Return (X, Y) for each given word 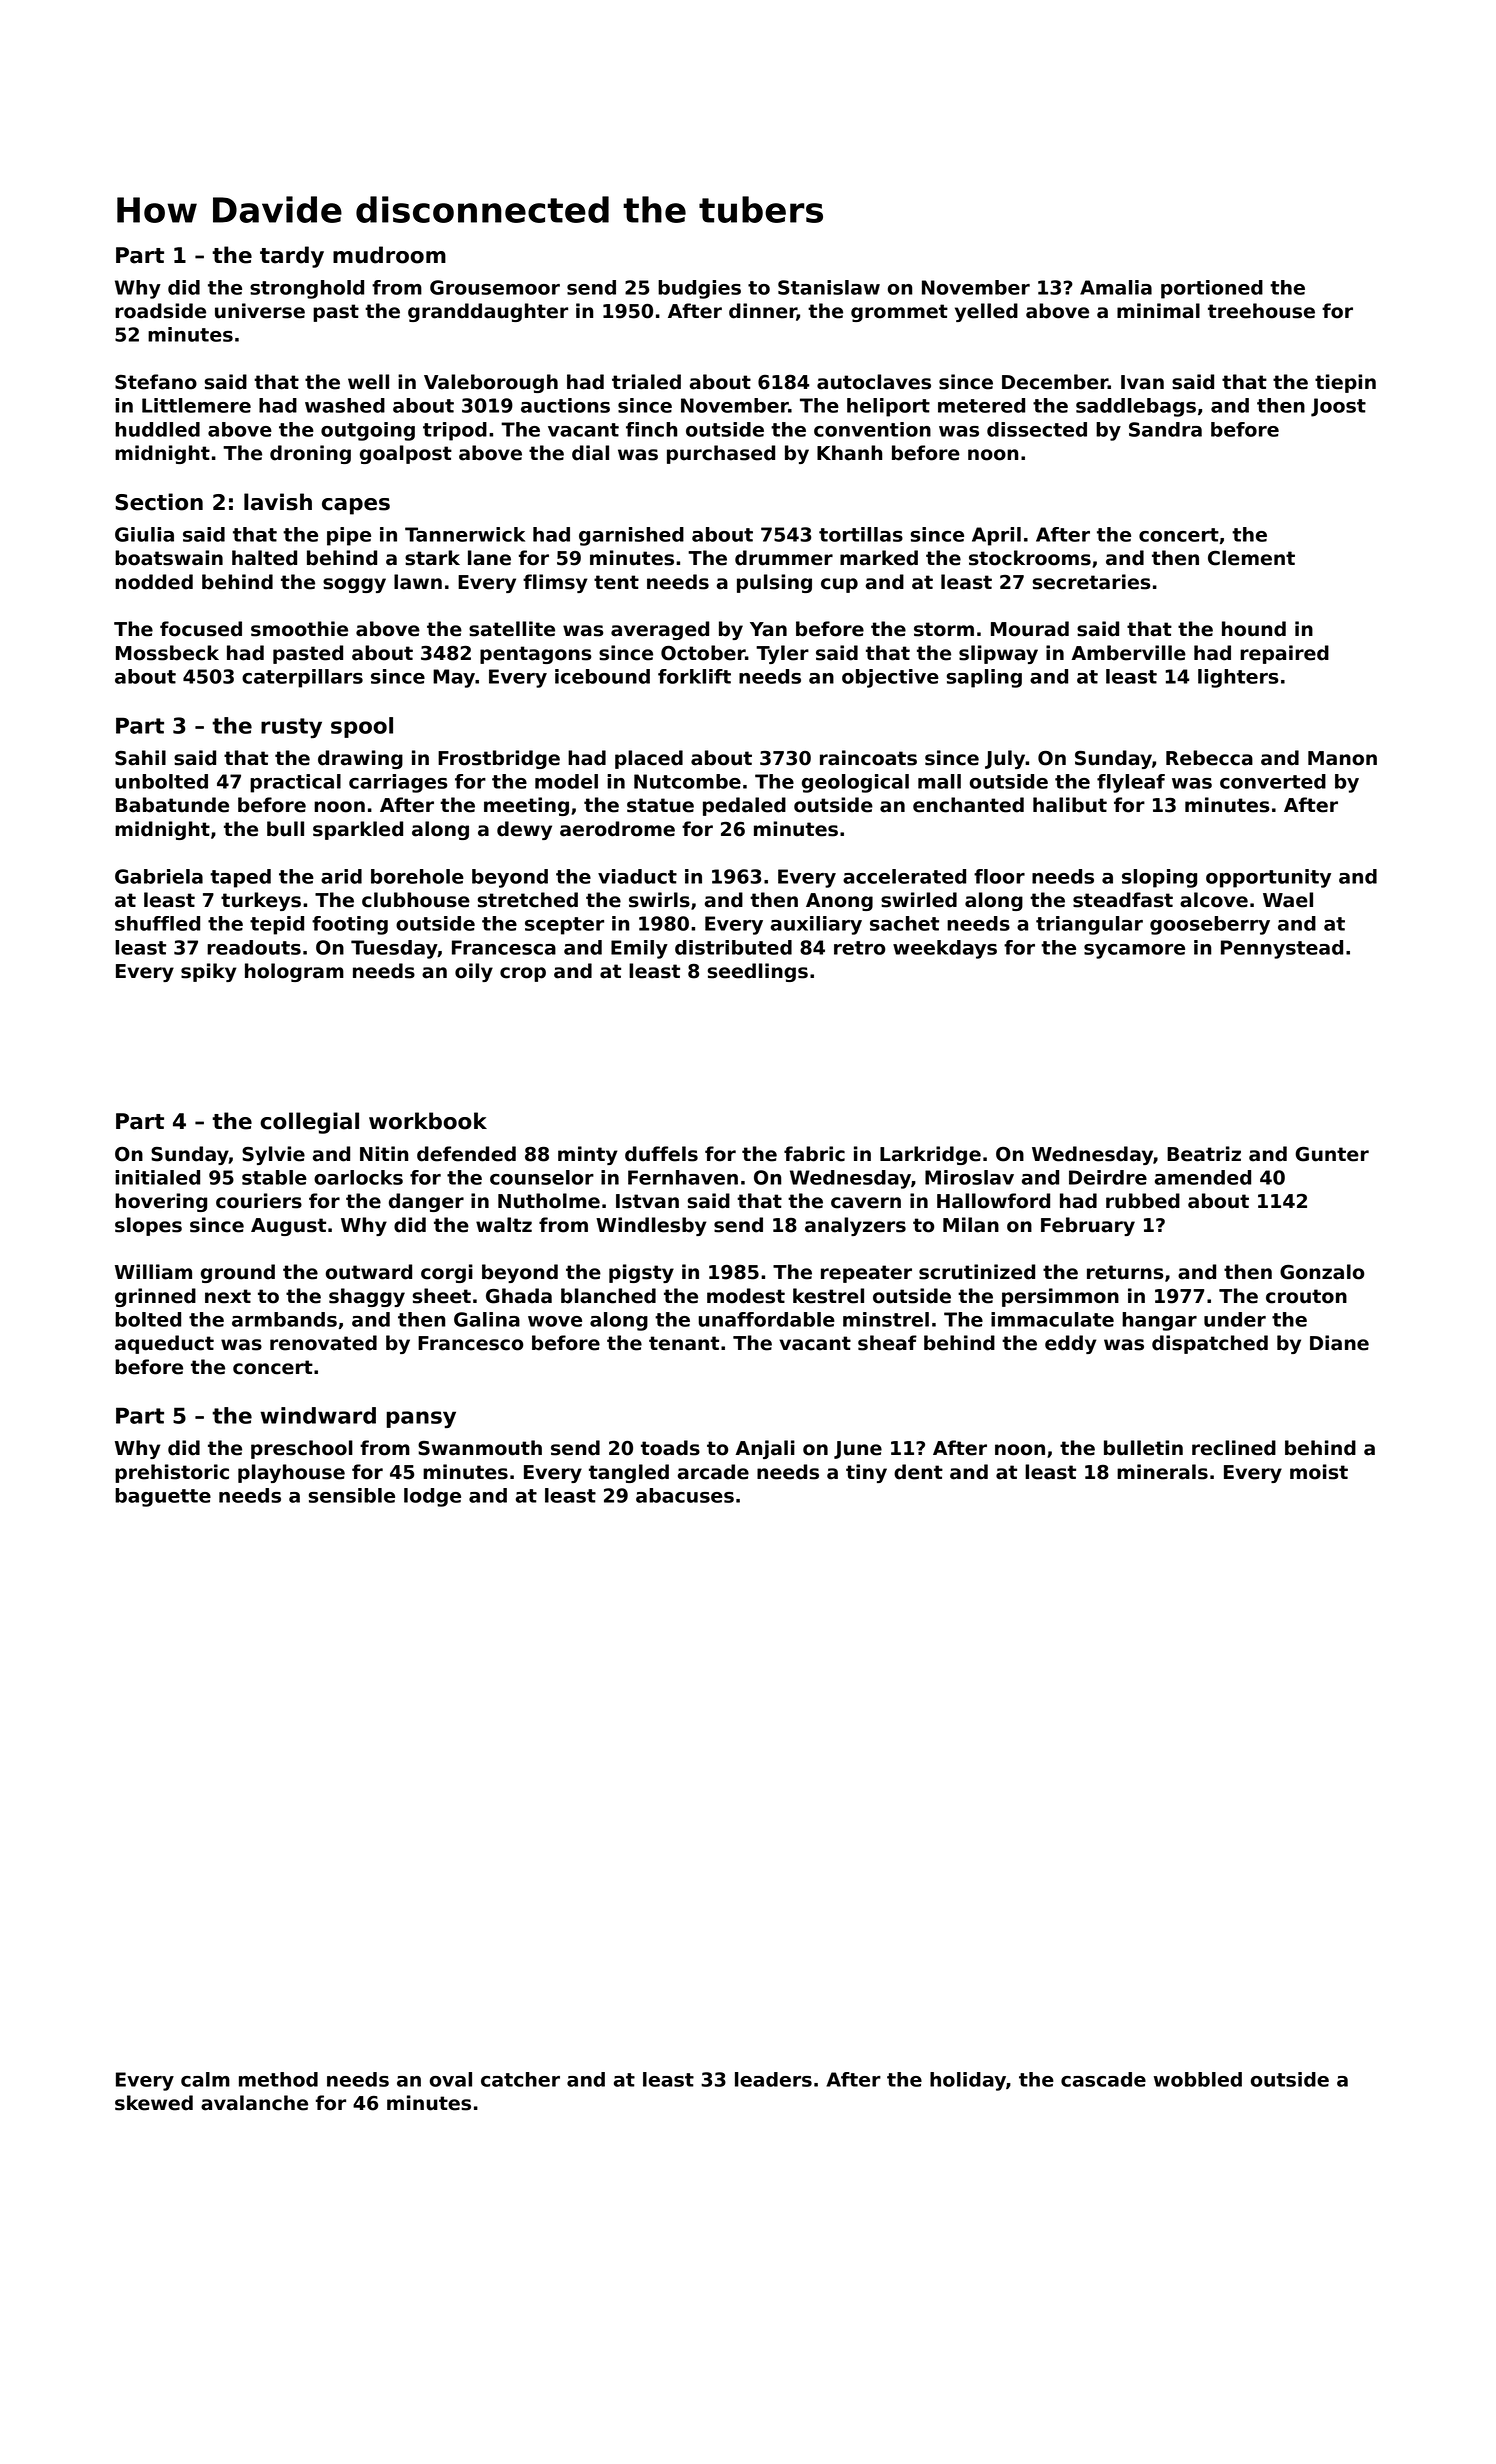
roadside (160, 311)
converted (1273, 781)
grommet (899, 313)
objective (890, 678)
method (278, 2079)
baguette (163, 1497)
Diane (1339, 1343)
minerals (1162, 1472)
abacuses (685, 1495)
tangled (629, 1473)
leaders (773, 2079)
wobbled (1198, 2079)
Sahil (140, 758)
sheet (442, 1296)
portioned (1212, 289)
